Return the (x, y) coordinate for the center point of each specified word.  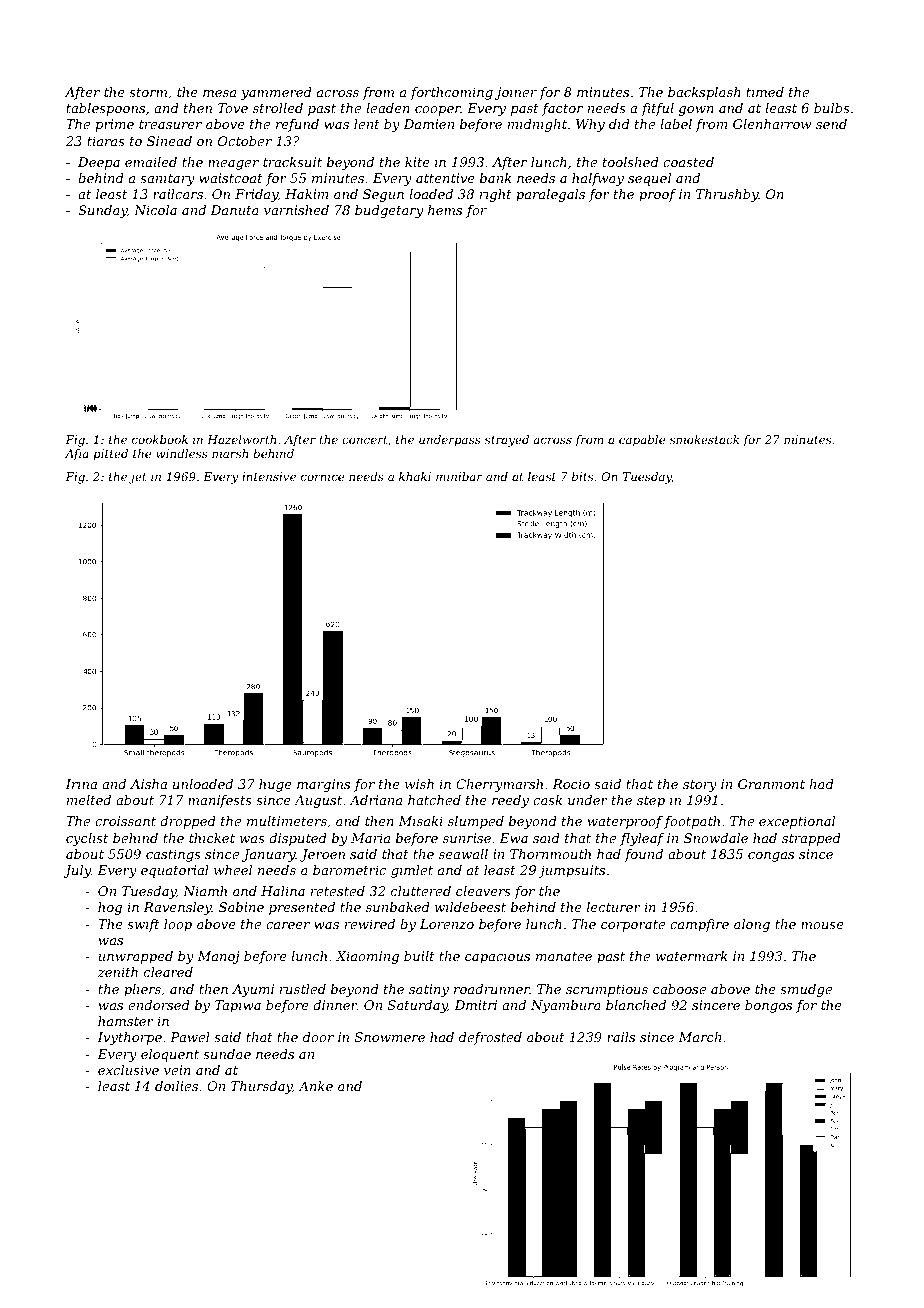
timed (765, 92)
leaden (388, 108)
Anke (315, 1086)
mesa (219, 93)
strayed (507, 441)
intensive (269, 476)
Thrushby (727, 195)
